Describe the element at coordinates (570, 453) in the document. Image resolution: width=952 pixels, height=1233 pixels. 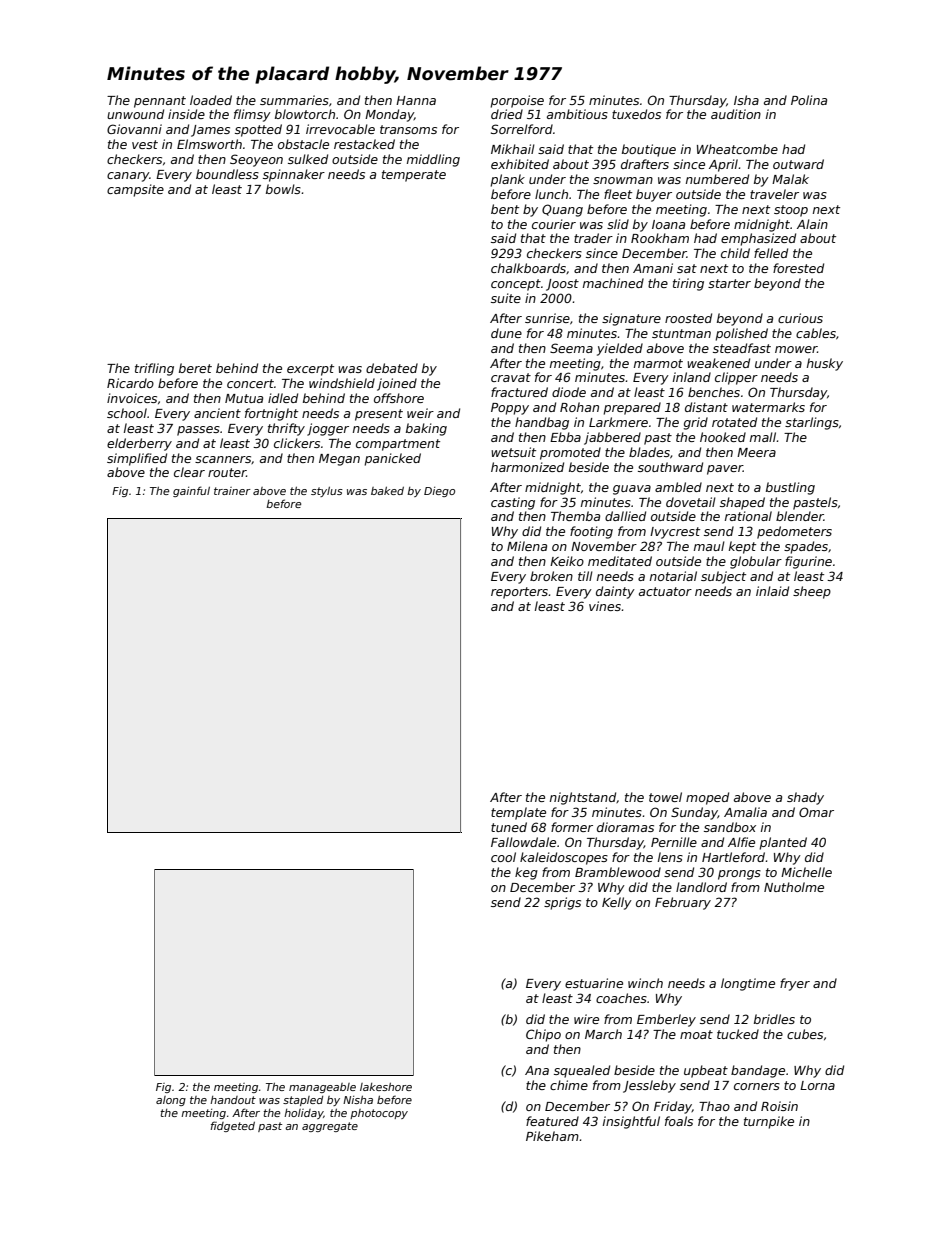
I see `promoted` at that location.
